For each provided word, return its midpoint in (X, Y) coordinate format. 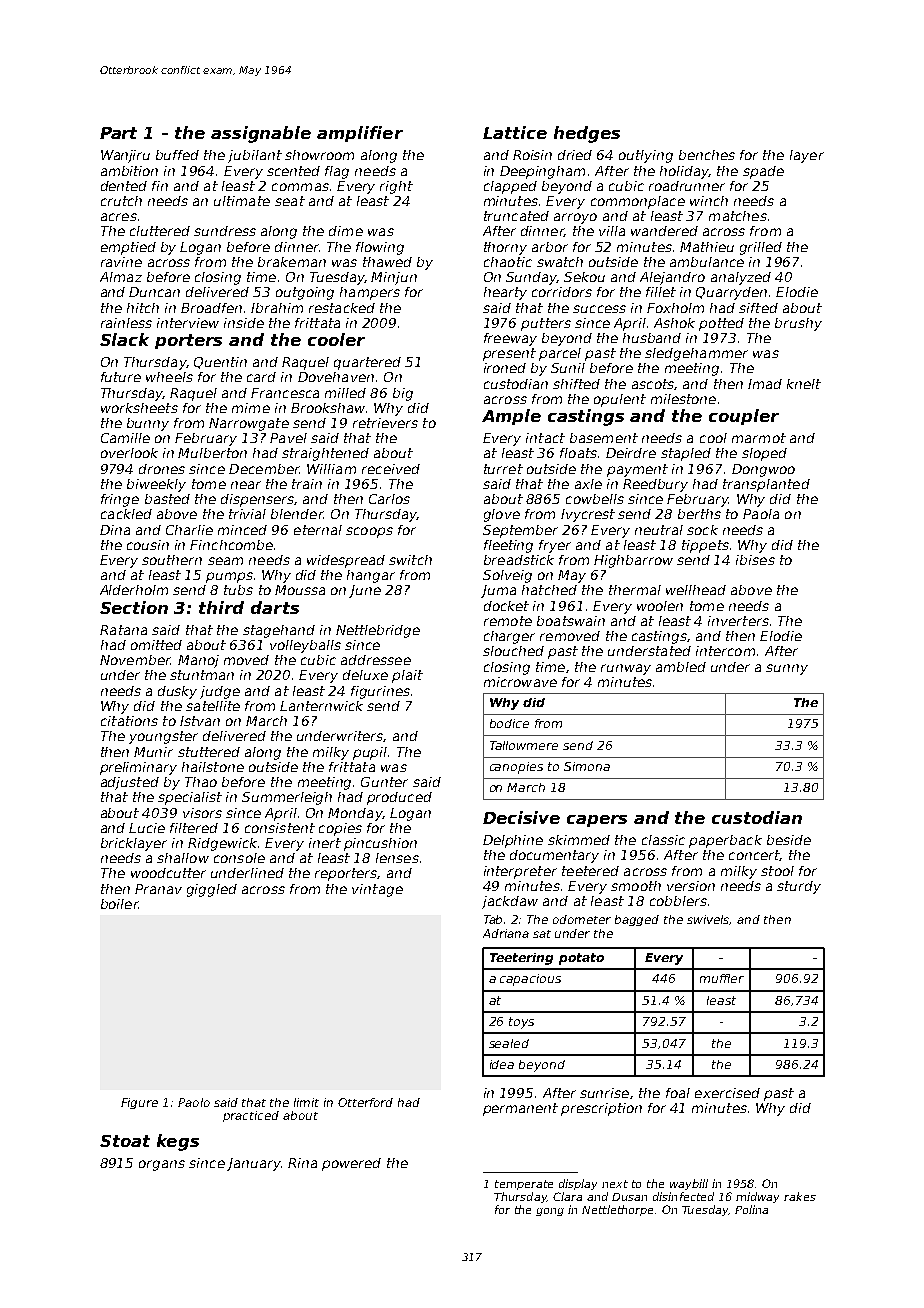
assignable (261, 134)
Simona (587, 766)
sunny (787, 669)
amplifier (360, 134)
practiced (251, 1116)
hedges (587, 134)
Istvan (200, 721)
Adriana (506, 933)
